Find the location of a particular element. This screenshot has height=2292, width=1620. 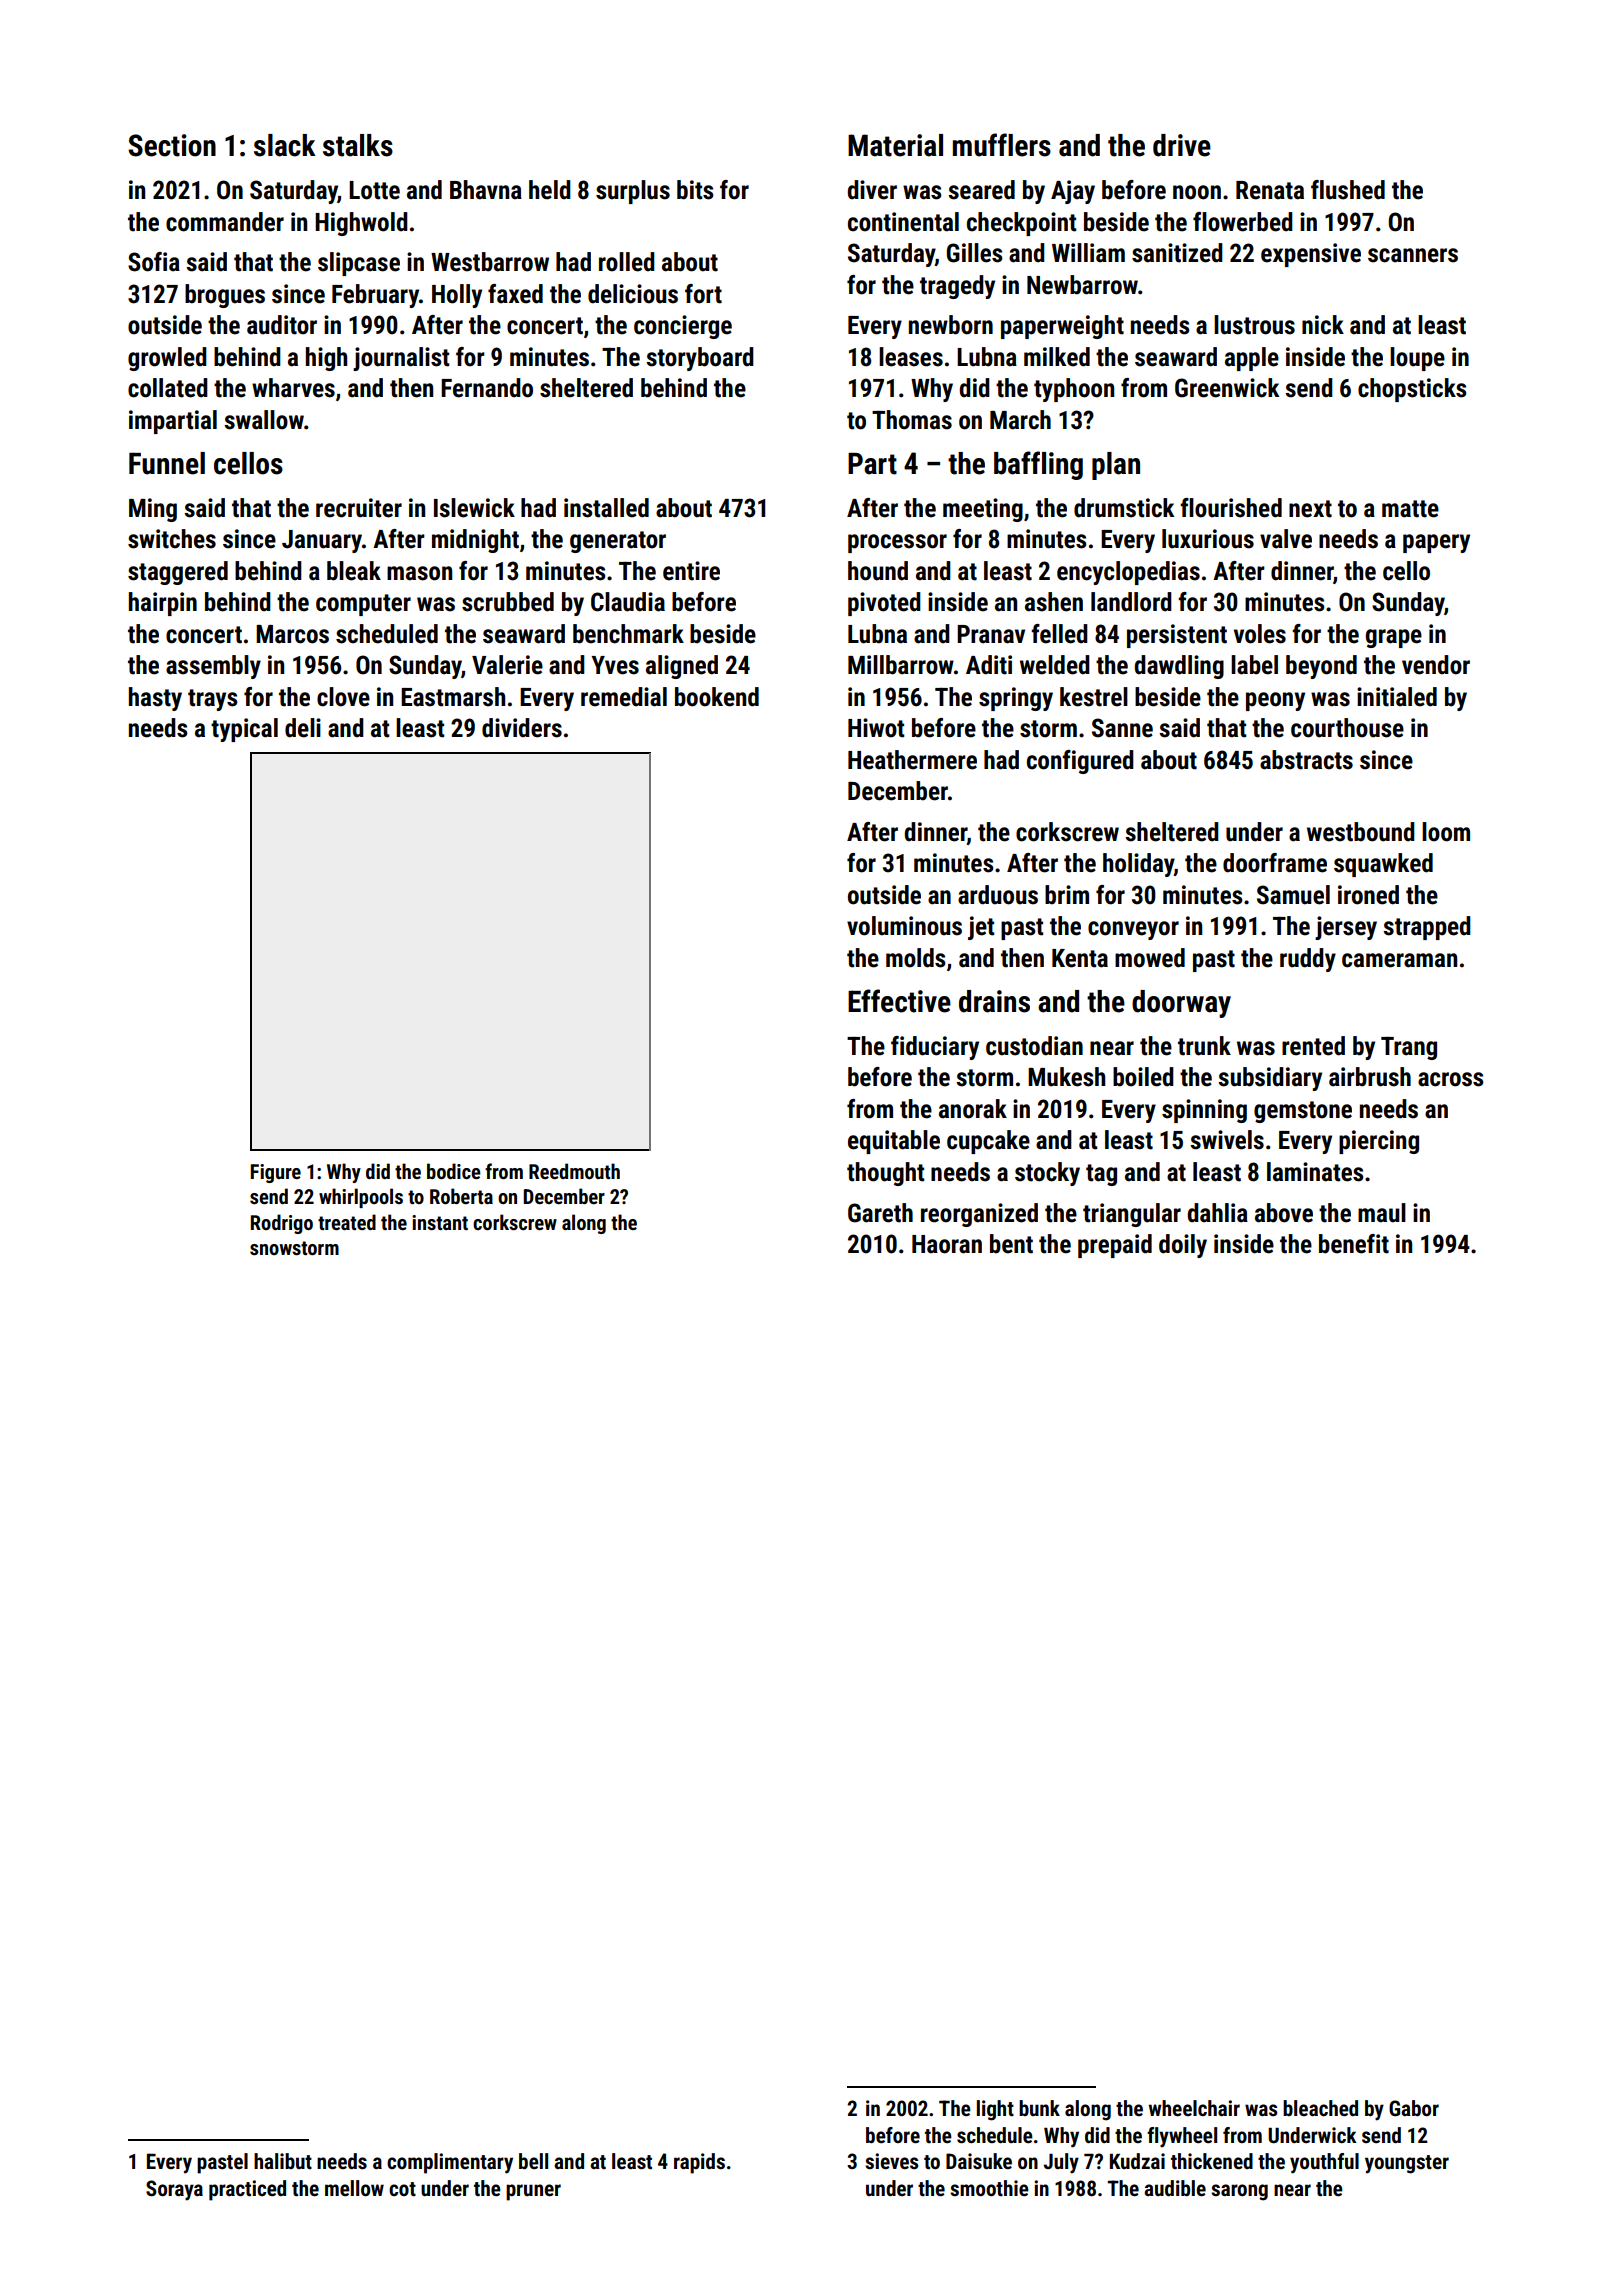

sarong is located at coordinates (1239, 2192).
